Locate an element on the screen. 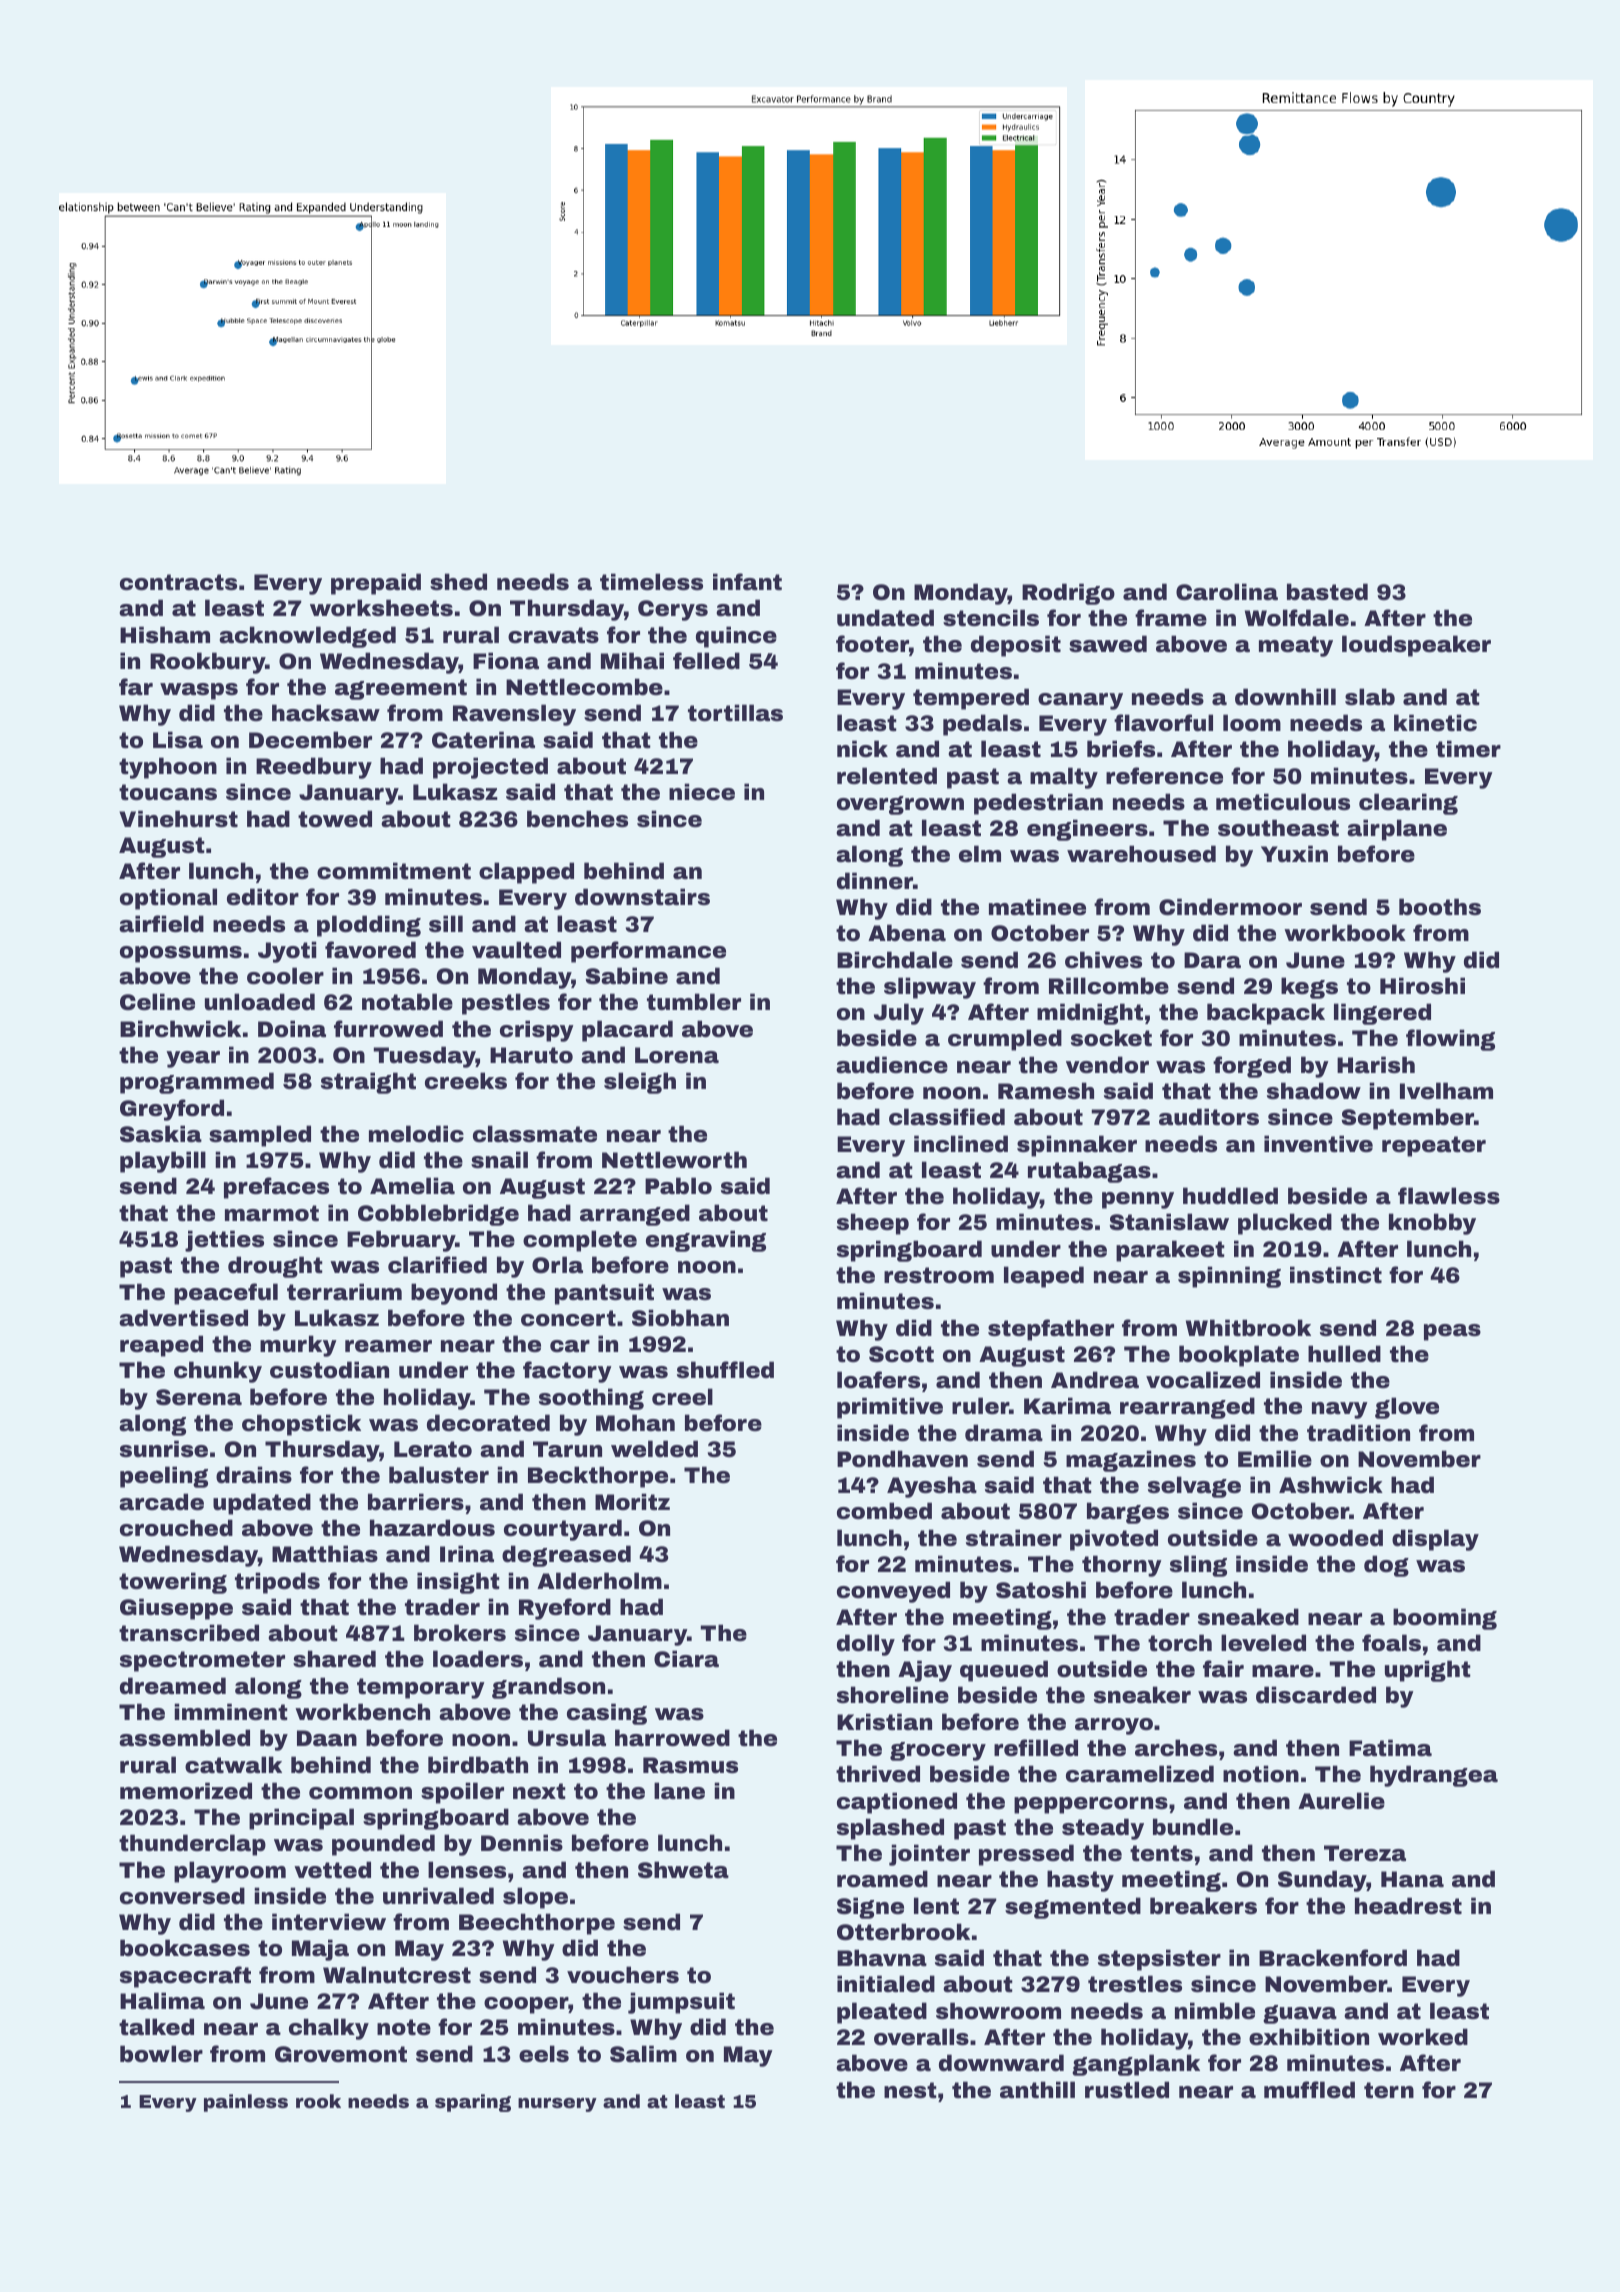  infant is located at coordinates (747, 582).
